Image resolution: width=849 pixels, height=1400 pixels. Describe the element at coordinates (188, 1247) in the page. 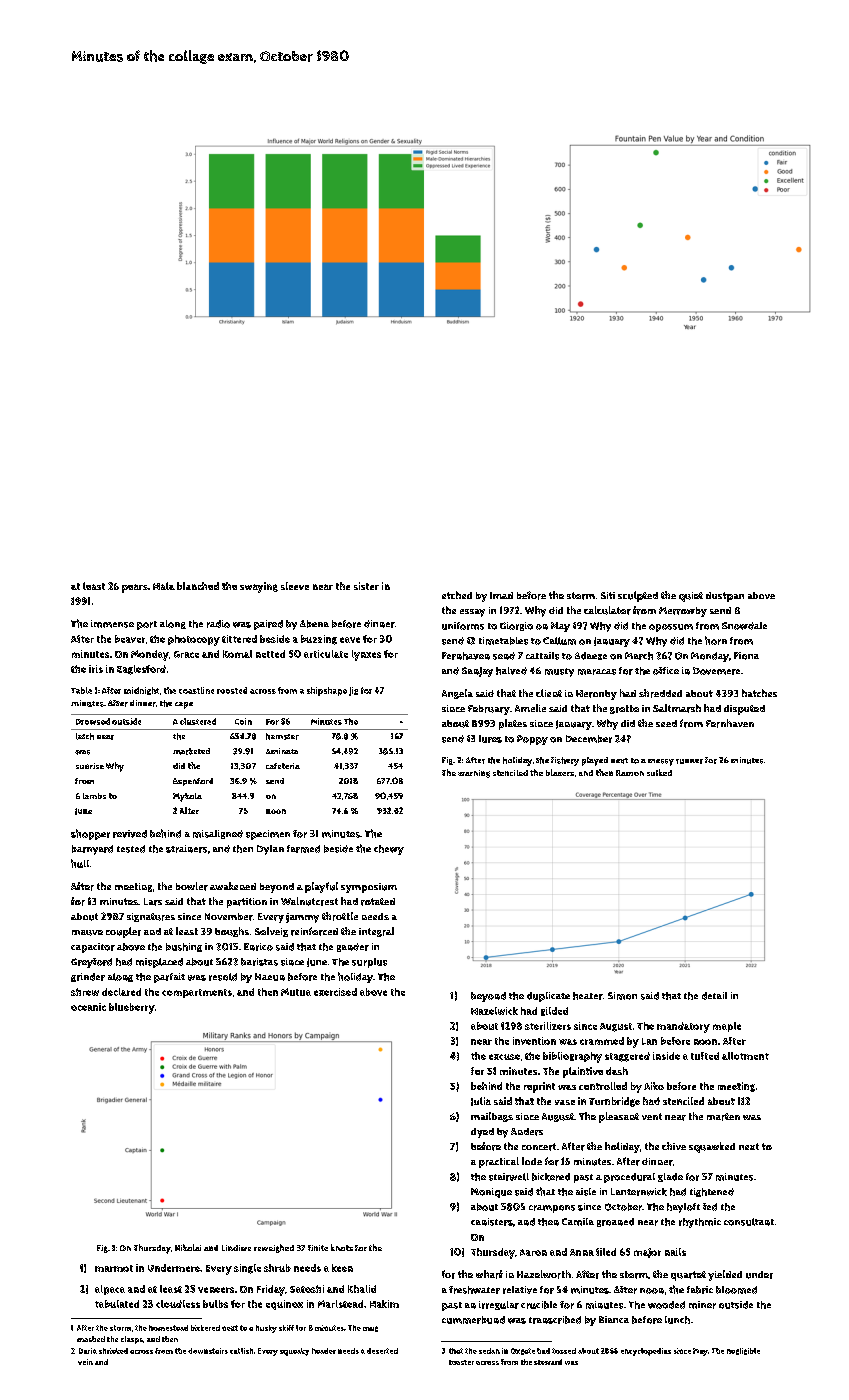

I see `Nikolai` at that location.
